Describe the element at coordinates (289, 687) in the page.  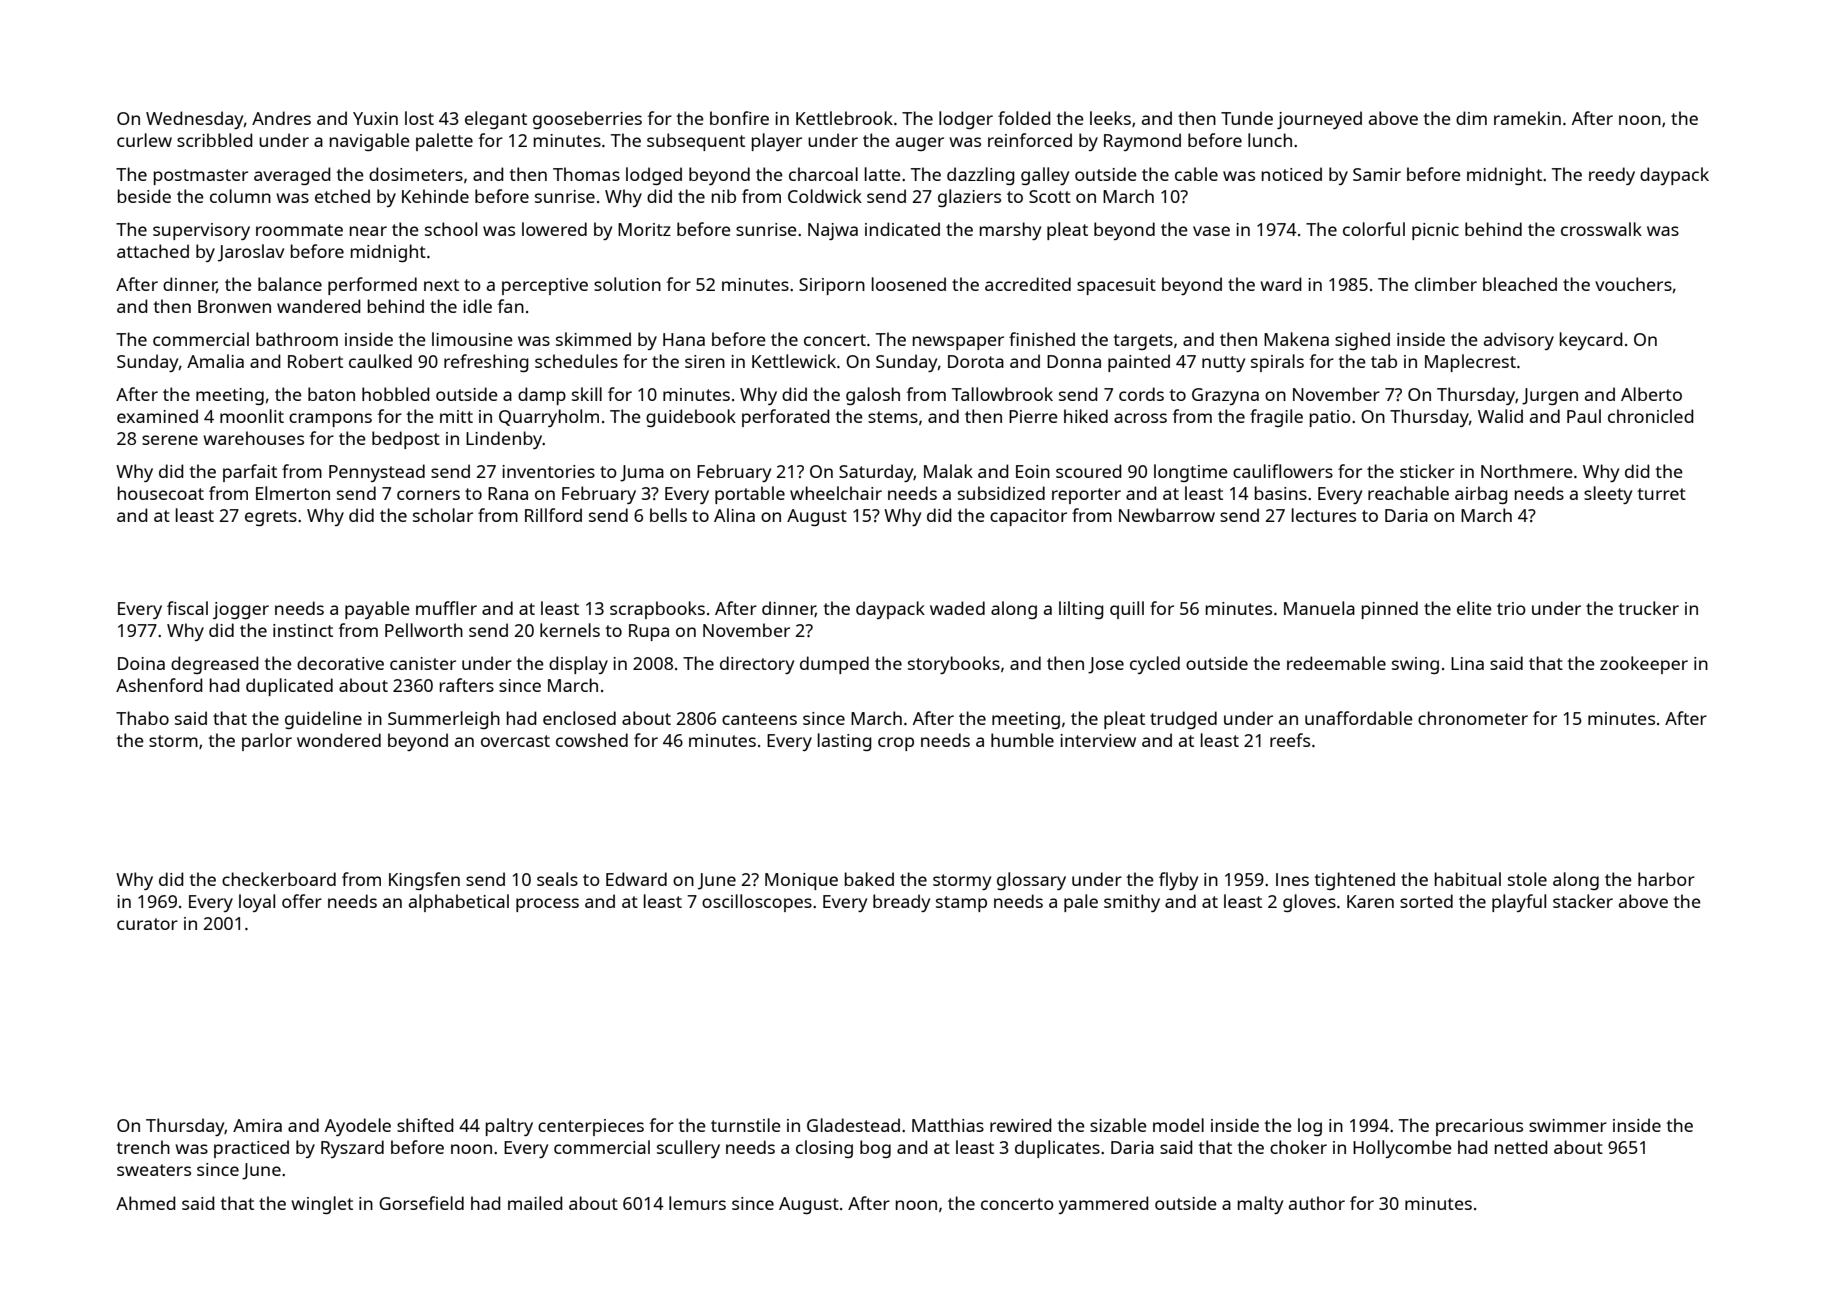
I see `duplicated` at that location.
